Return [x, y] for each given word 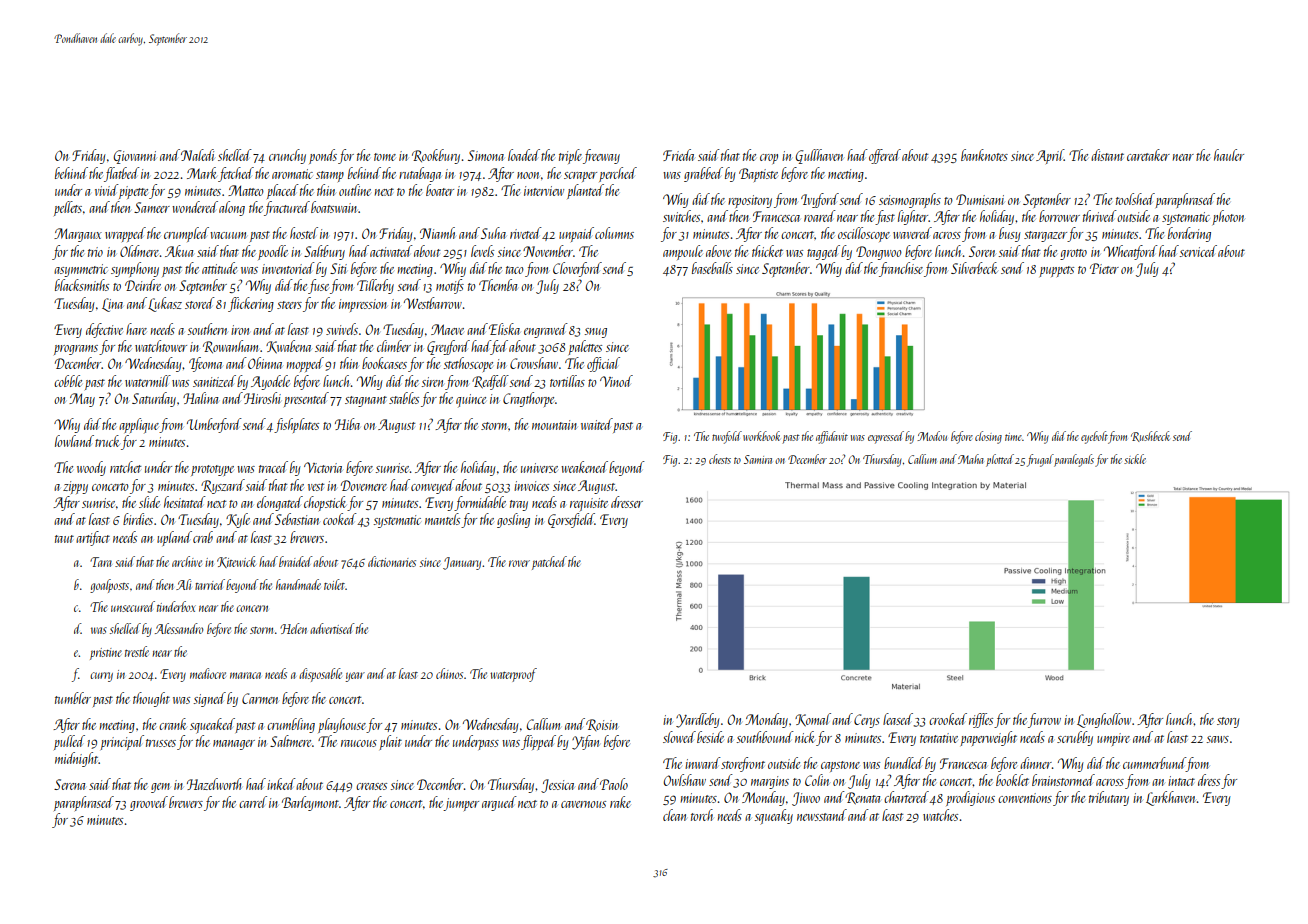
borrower [1059, 216]
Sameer [152, 207]
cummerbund [1154, 763]
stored [200, 303]
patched [549, 563]
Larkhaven [1170, 798]
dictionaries [392, 561]
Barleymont [310, 803]
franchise [901, 269]
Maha [971, 459]
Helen [293, 628]
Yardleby [698, 720]
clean [674, 815]
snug [596, 333]
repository [750, 201]
